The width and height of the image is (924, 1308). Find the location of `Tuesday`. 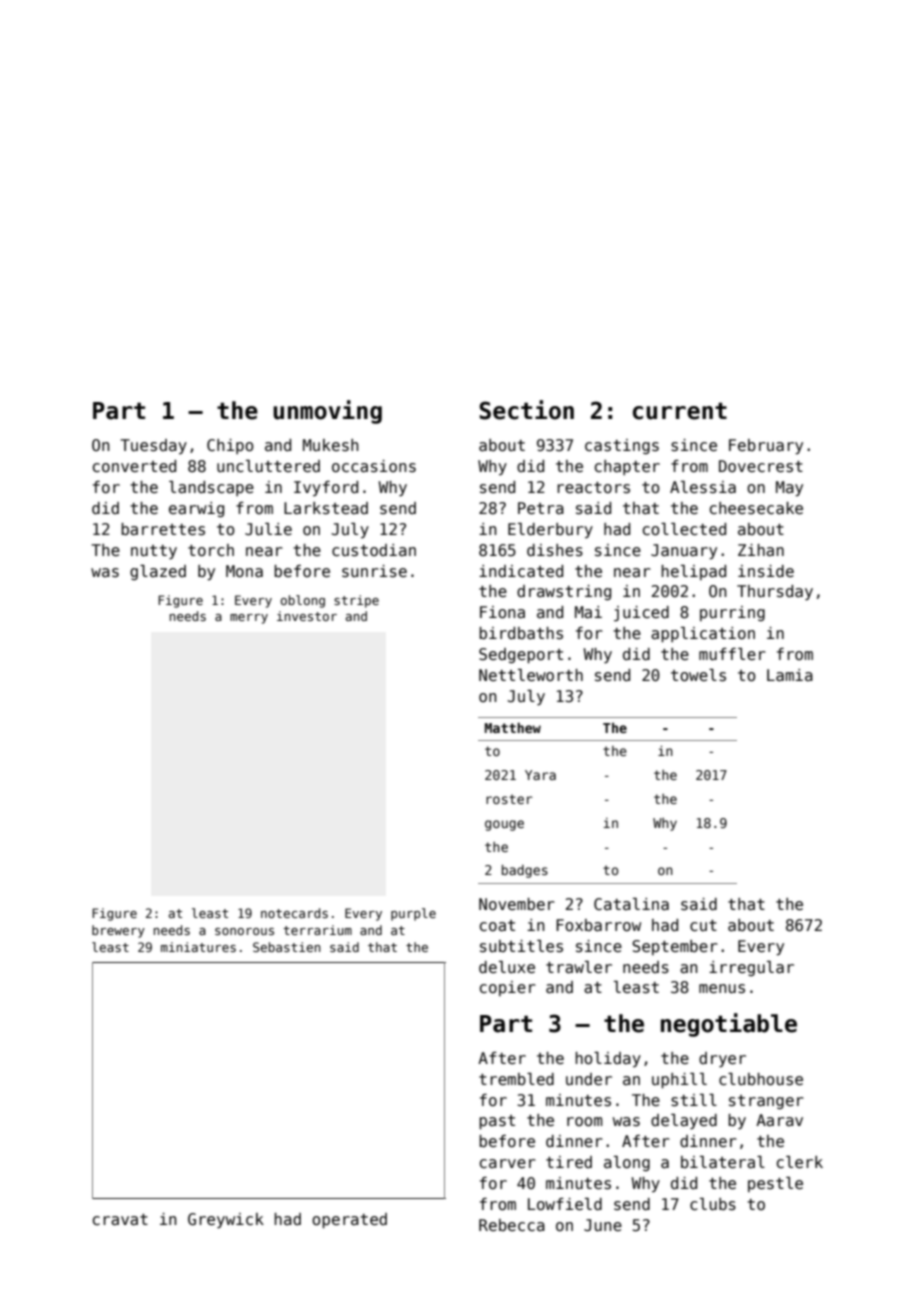

Tuesday is located at coordinates (153, 446).
